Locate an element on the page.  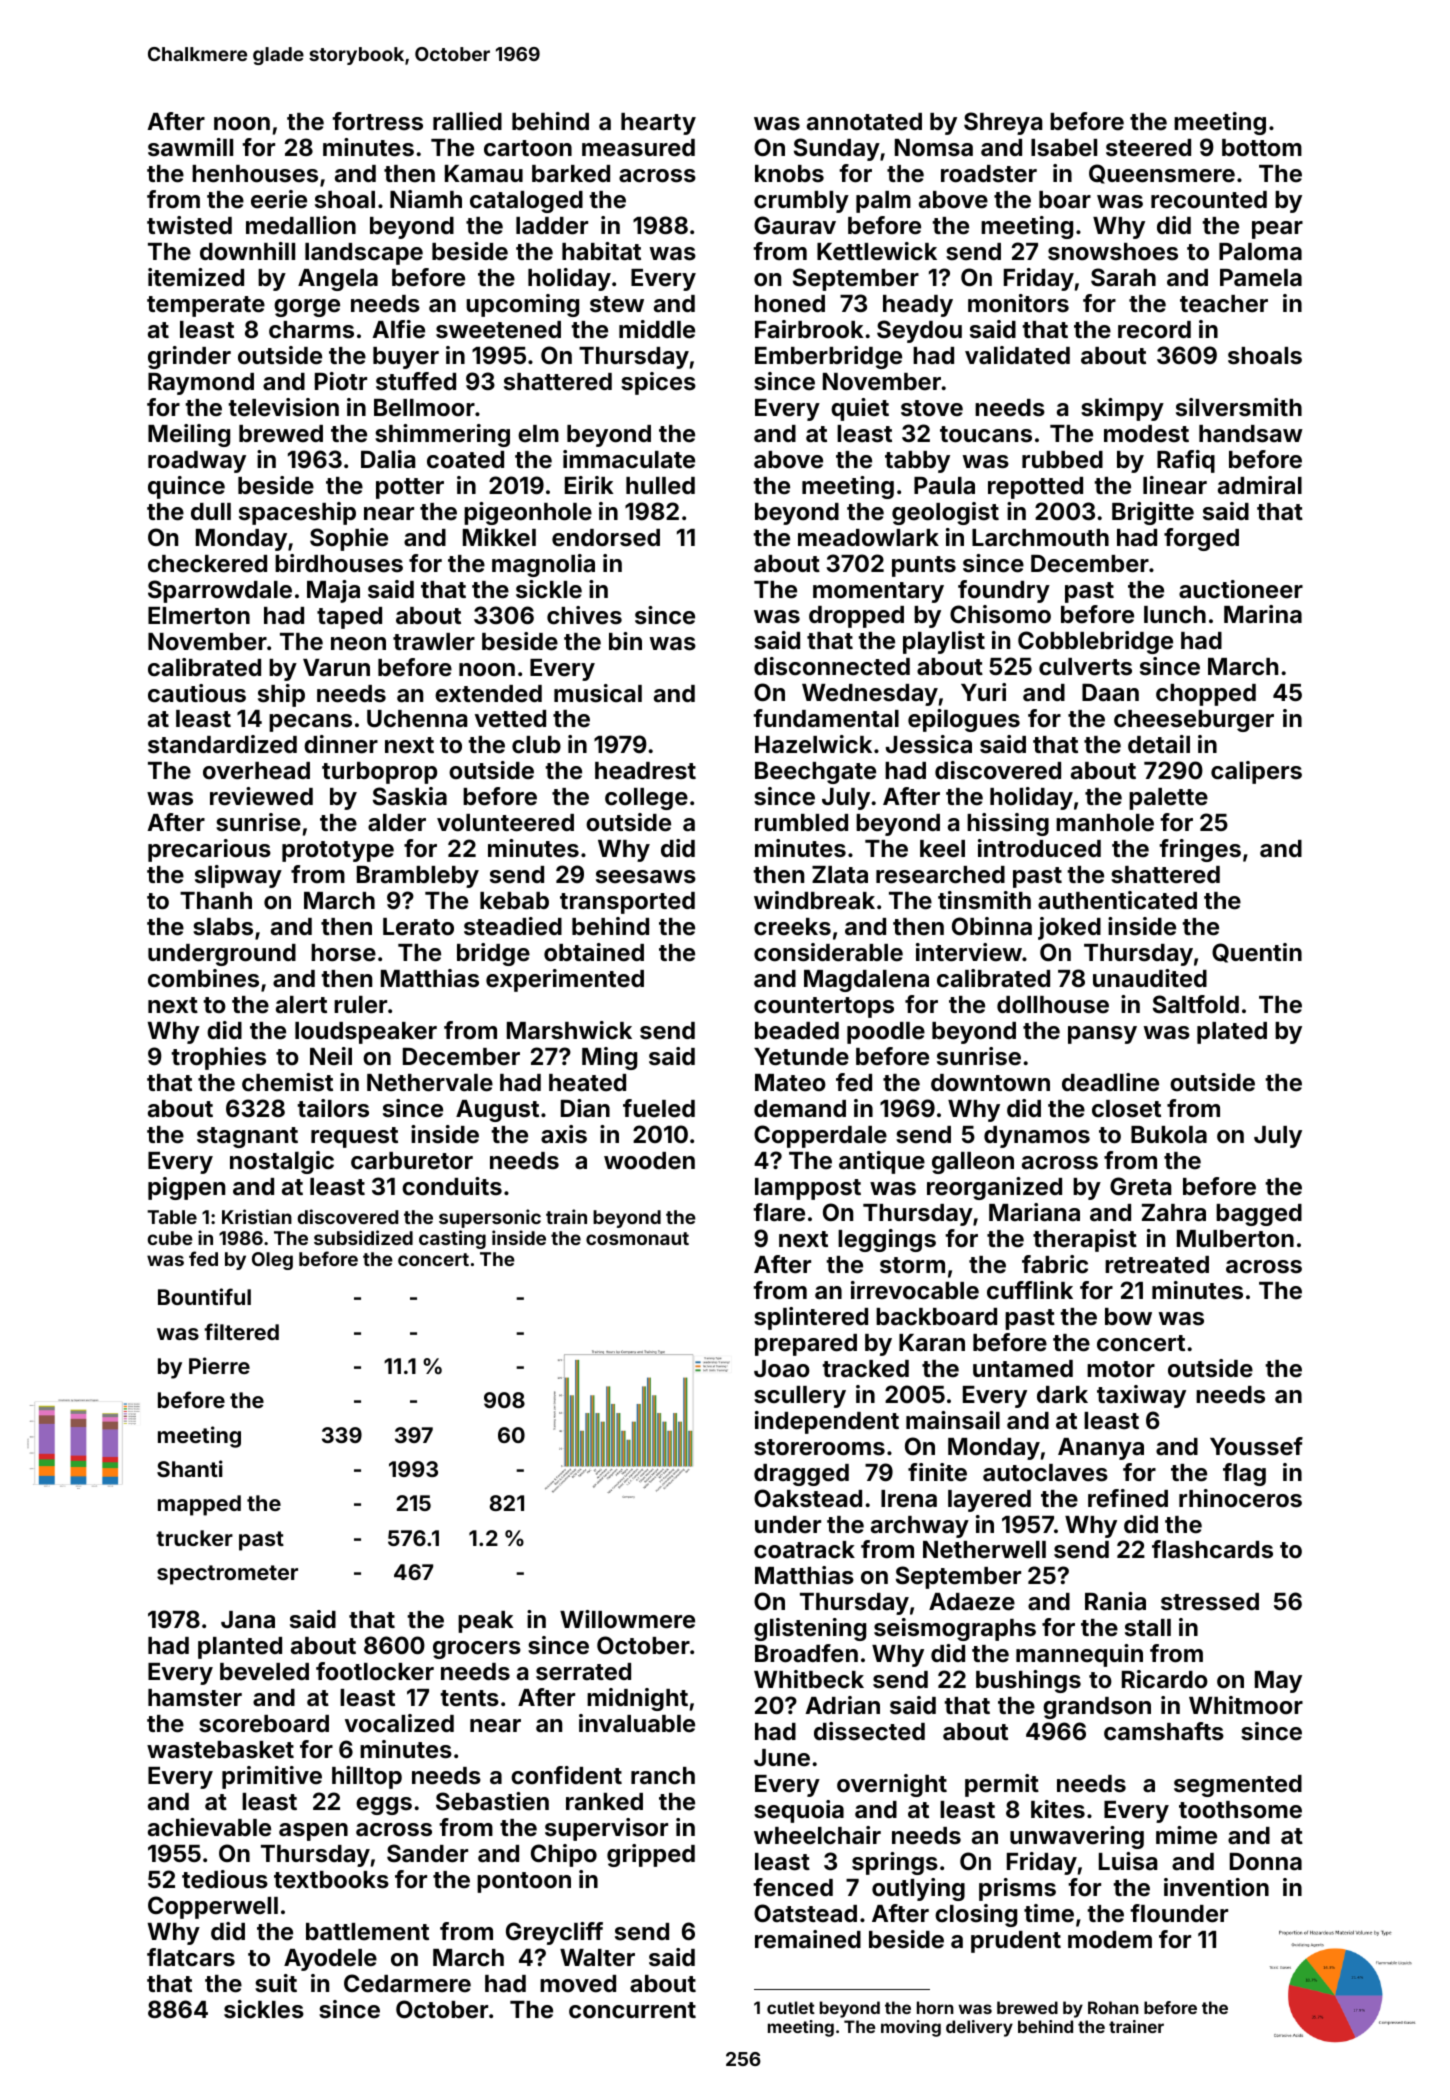
Willowmere is located at coordinates (627, 1619).
